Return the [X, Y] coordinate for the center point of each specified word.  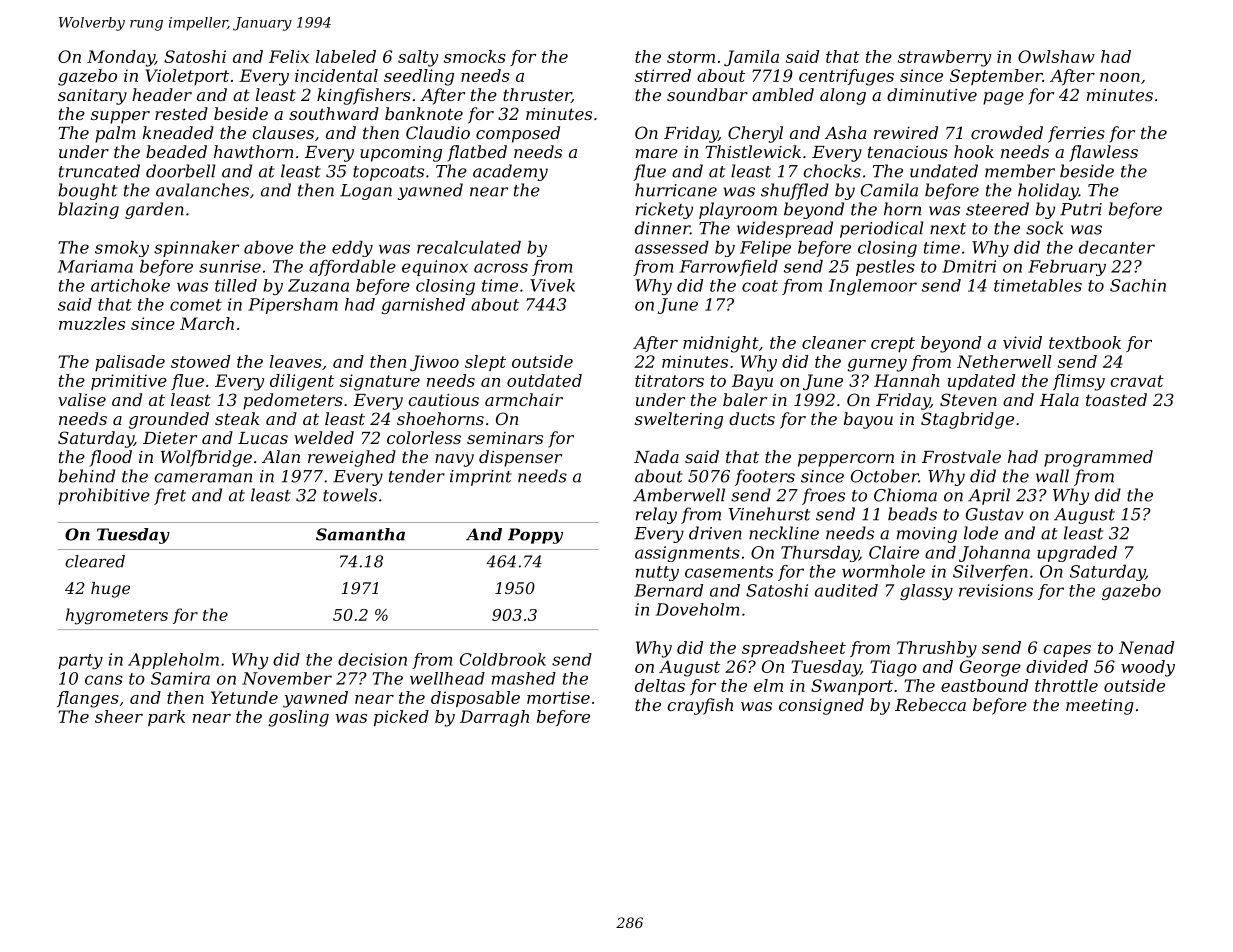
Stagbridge [967, 420]
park [166, 718]
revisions [996, 590]
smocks [475, 56]
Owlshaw [1056, 56]
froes [823, 496]
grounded [169, 420]
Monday [121, 58]
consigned [821, 706]
